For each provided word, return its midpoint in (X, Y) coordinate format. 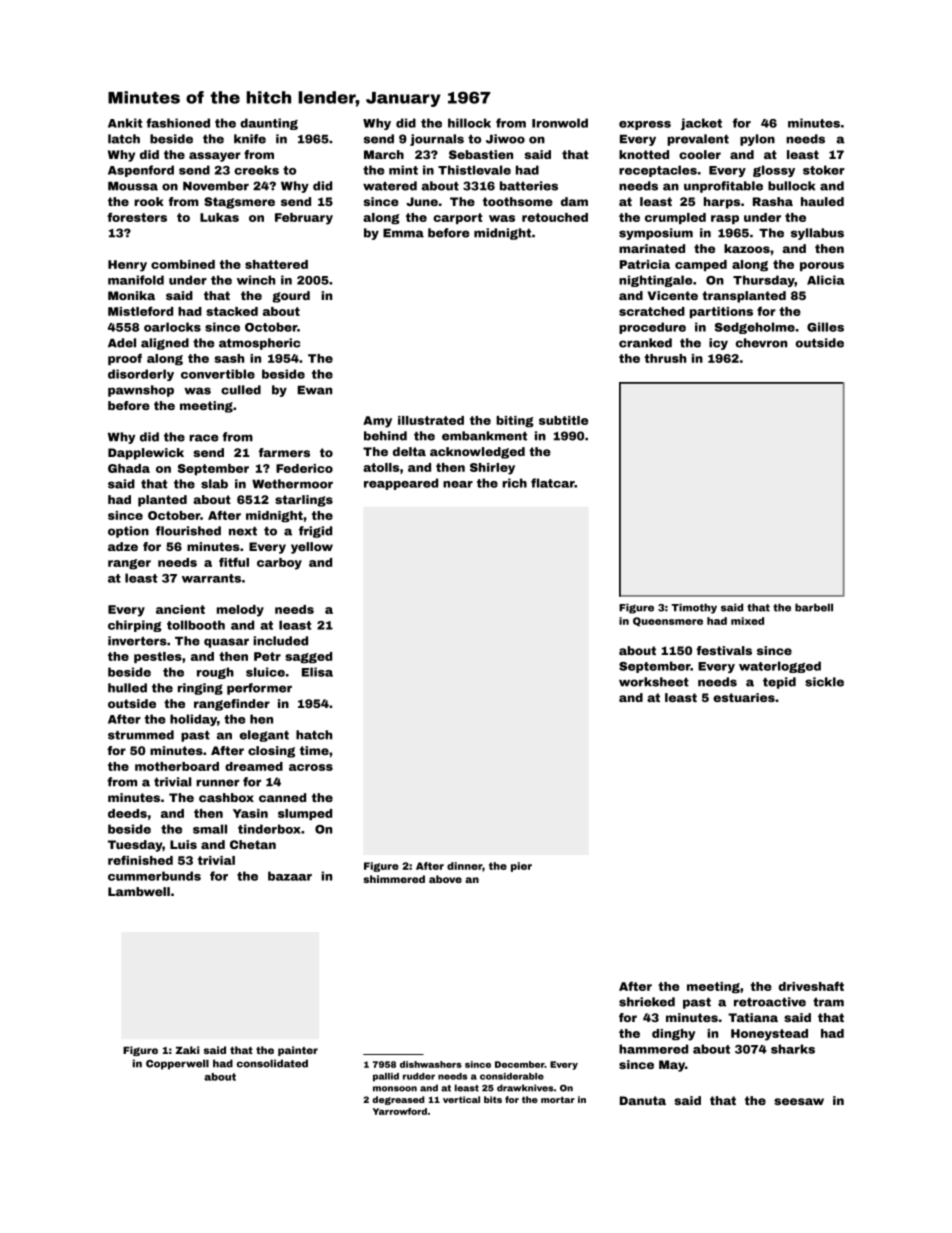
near (458, 484)
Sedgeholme (755, 328)
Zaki (187, 1050)
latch (124, 139)
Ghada (129, 468)
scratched (652, 311)
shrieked (647, 1002)
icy (718, 344)
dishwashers (431, 1064)
